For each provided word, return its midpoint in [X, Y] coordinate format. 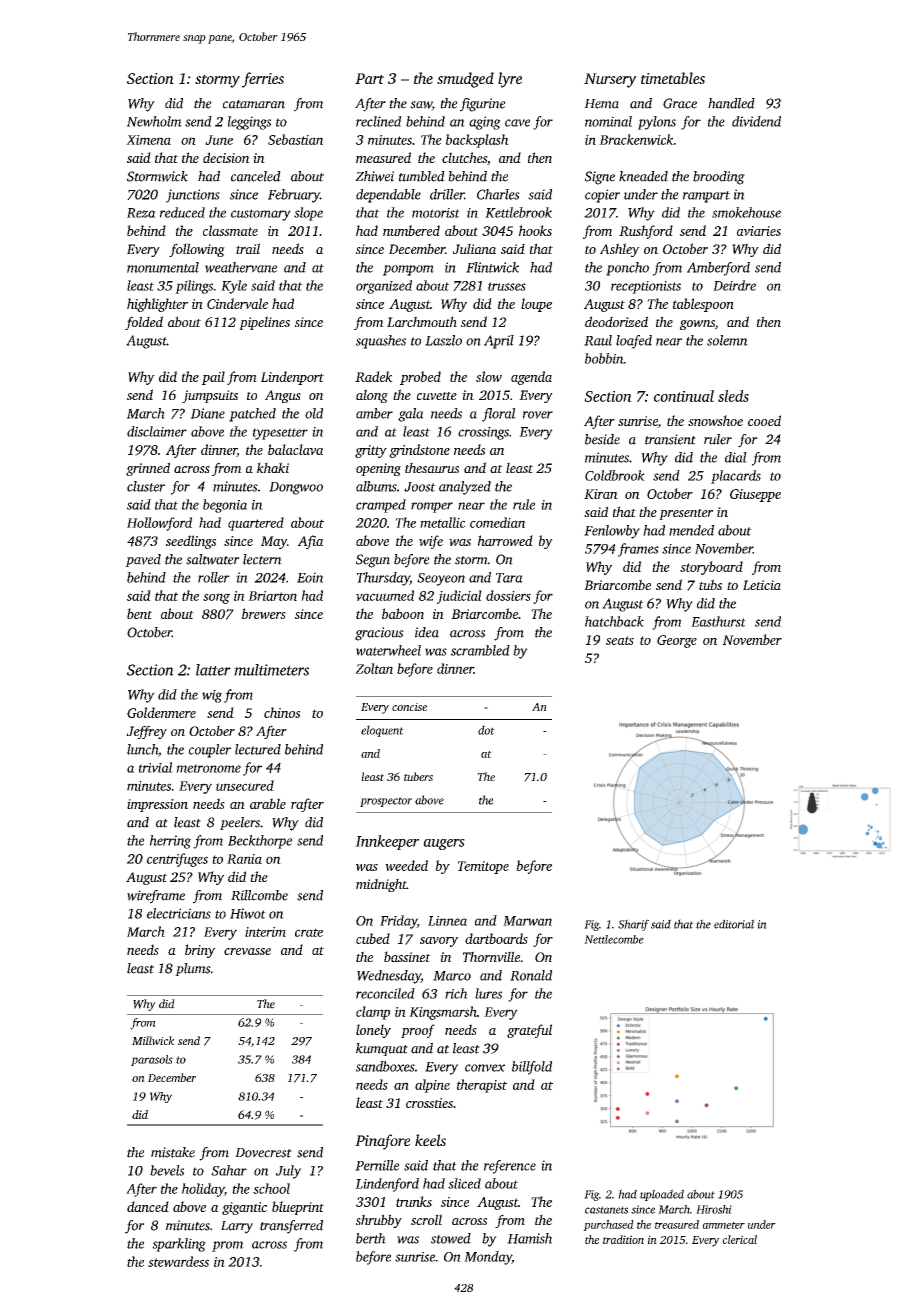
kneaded [643, 176]
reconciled [385, 993]
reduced [182, 212]
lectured [258, 749]
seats [620, 640]
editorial [734, 924]
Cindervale [237, 303]
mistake [173, 1152]
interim [265, 932]
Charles [498, 194]
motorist [436, 213]
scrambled [480, 650]
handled [731, 103]
